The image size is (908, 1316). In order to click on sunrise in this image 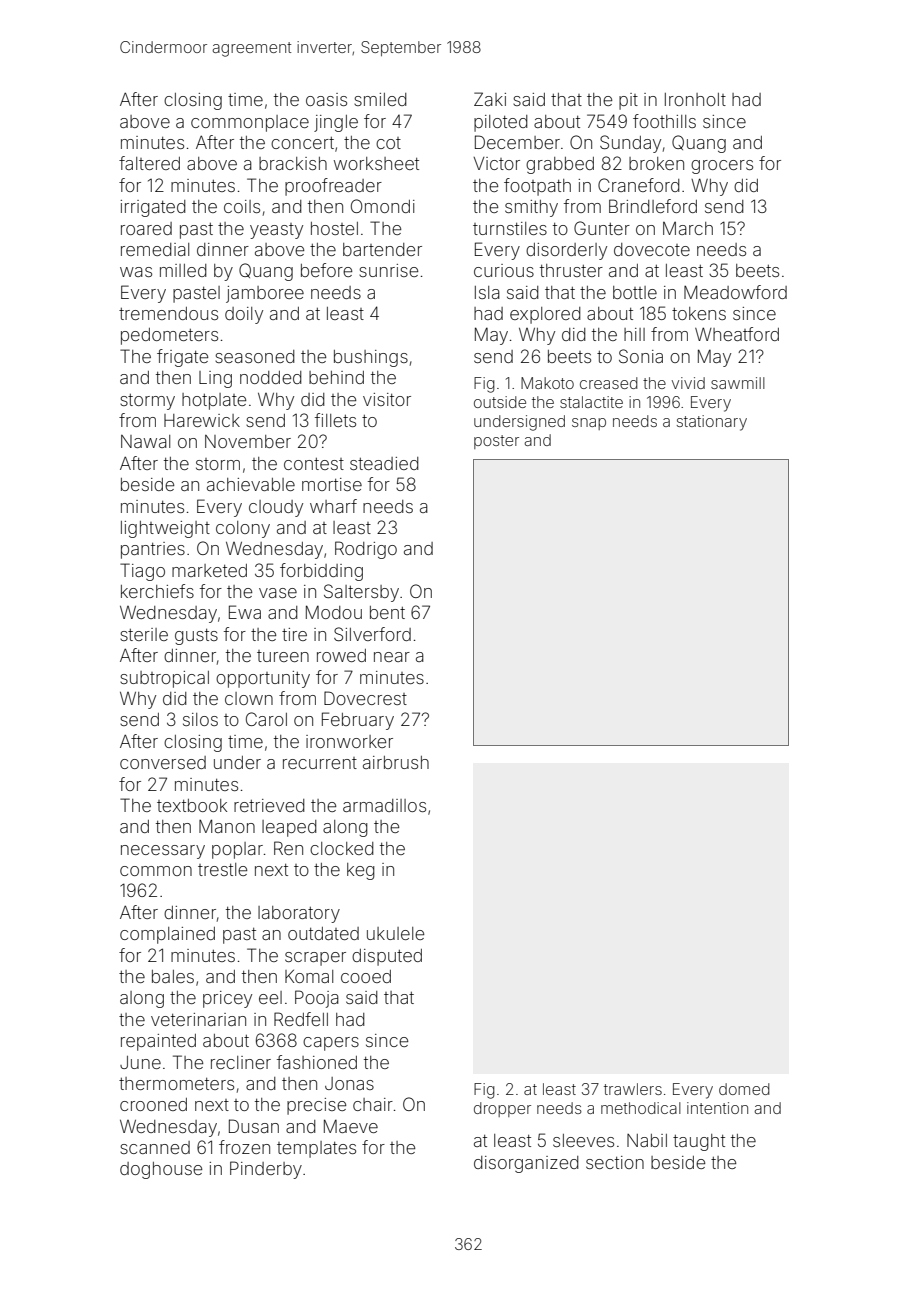, I will do `click(388, 270)`.
